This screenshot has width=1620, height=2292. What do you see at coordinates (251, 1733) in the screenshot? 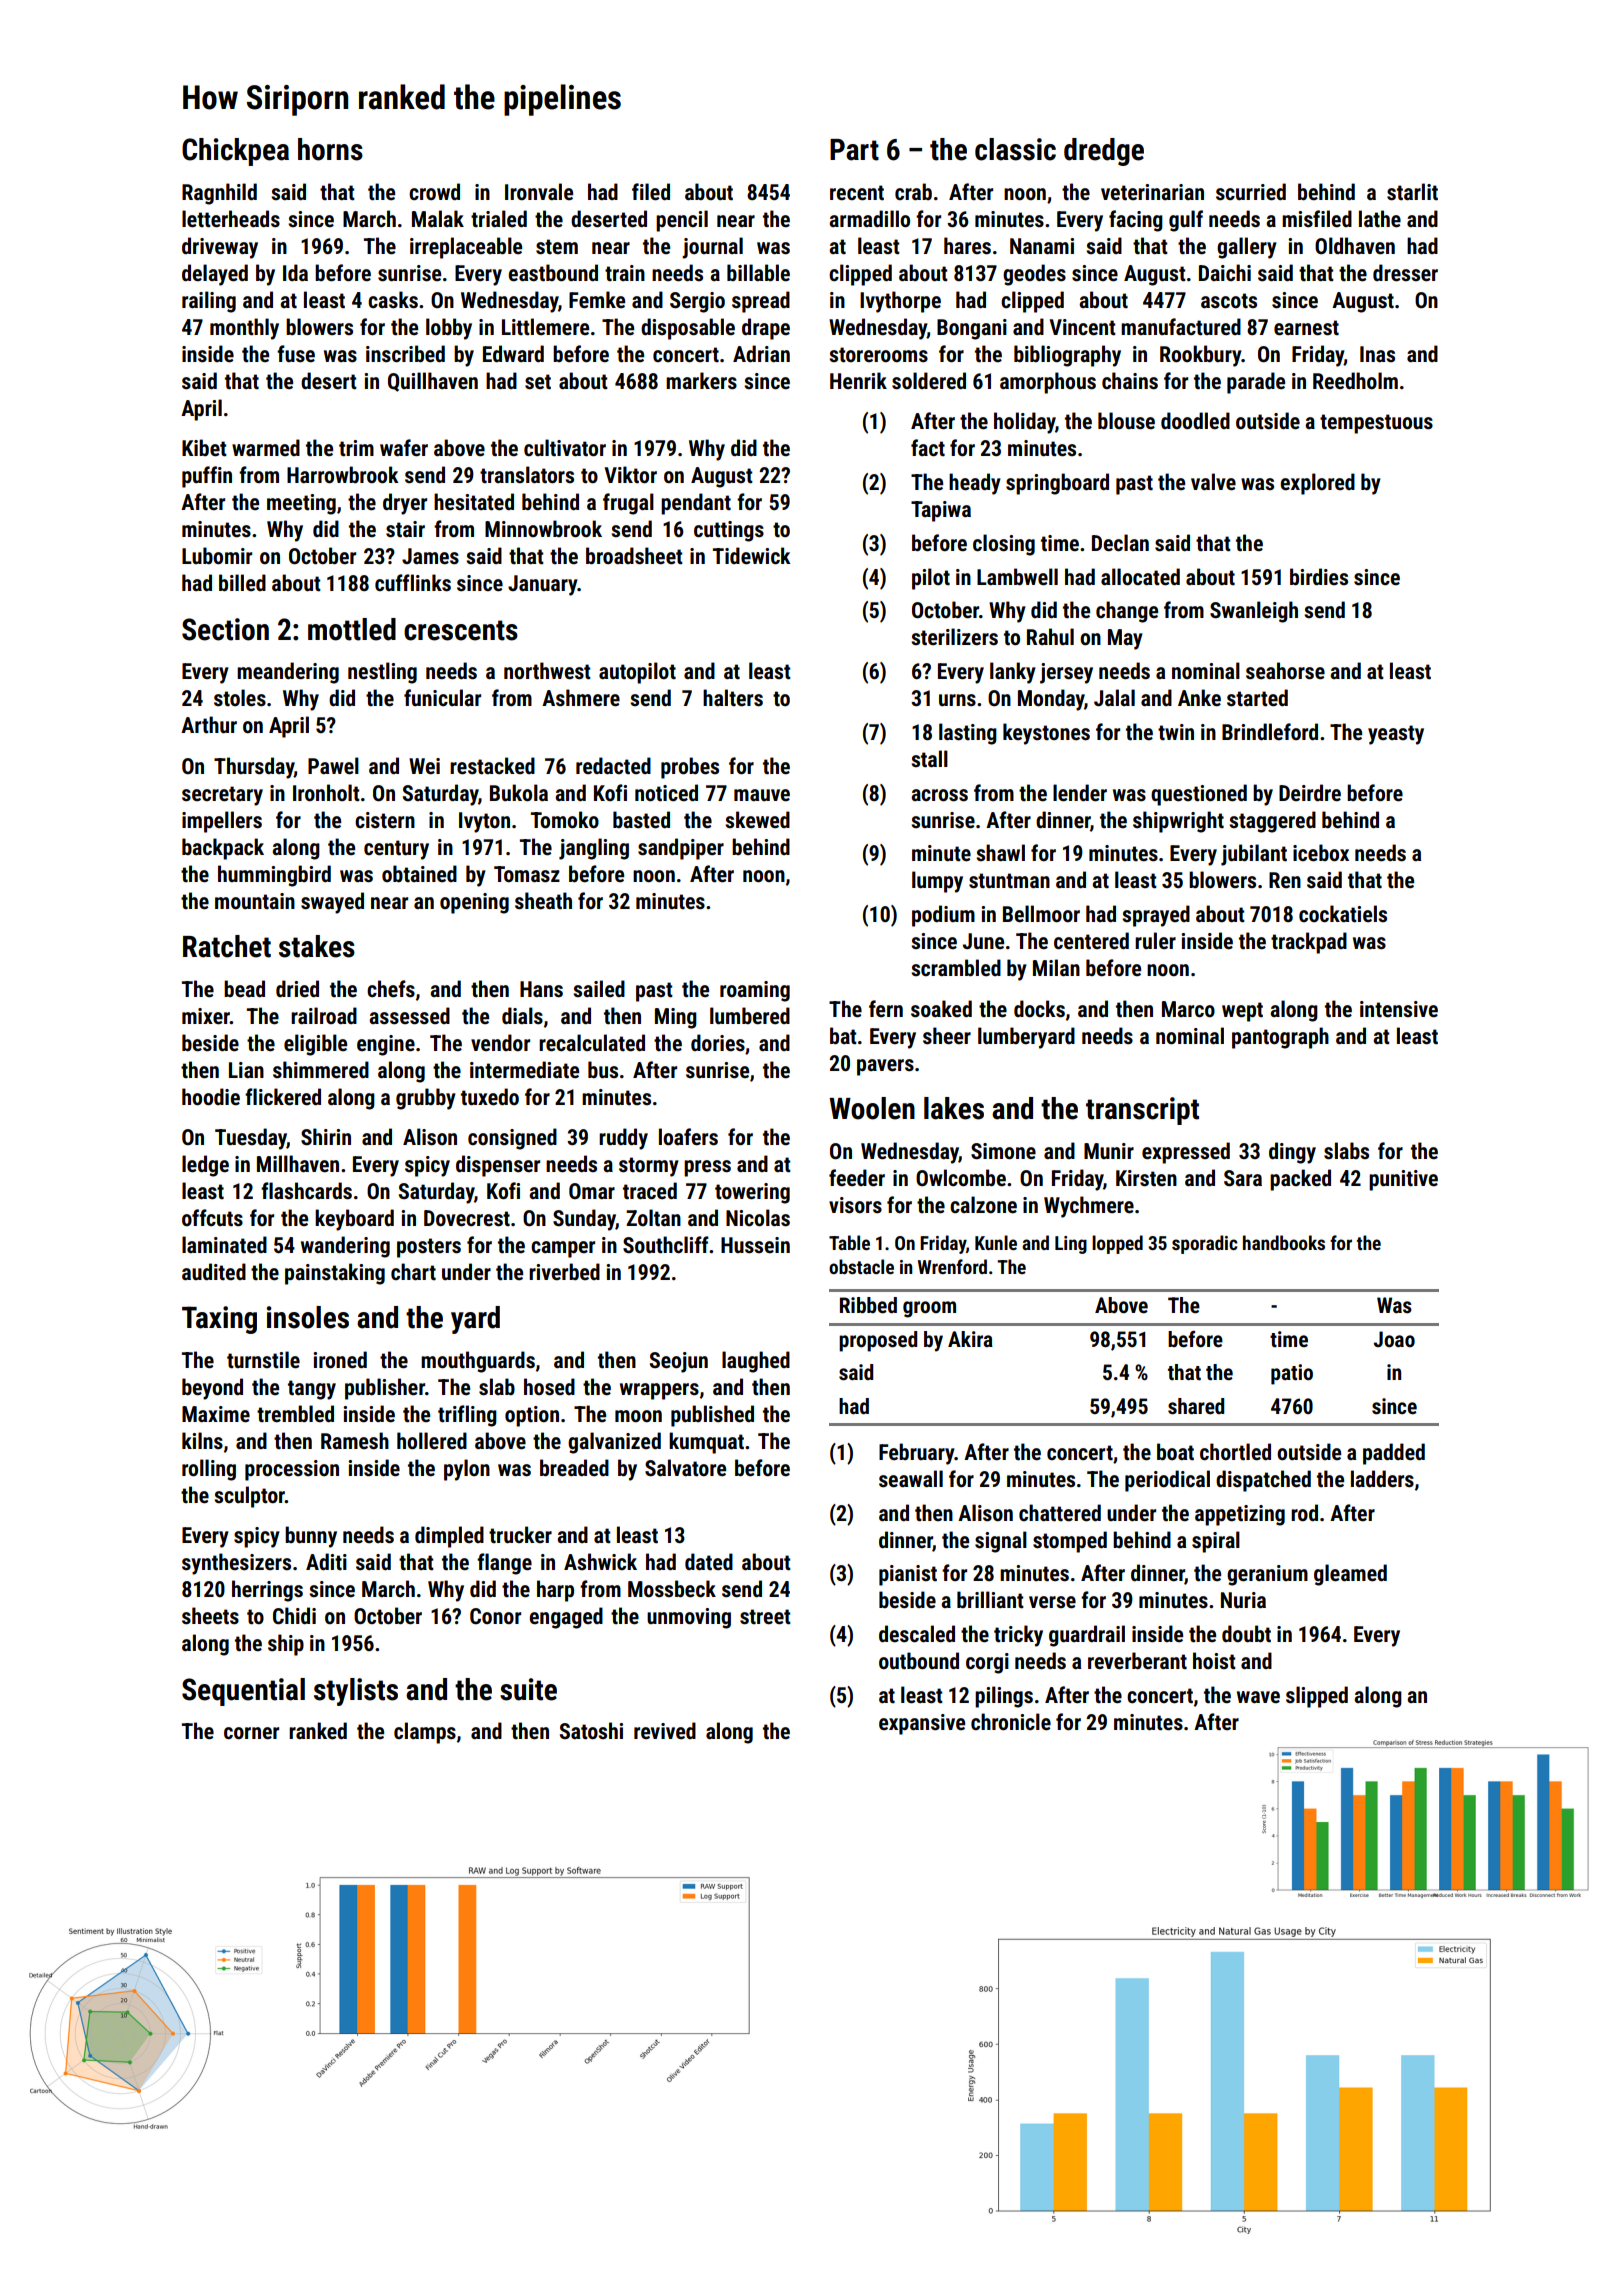
I see `corner` at bounding box center [251, 1733].
